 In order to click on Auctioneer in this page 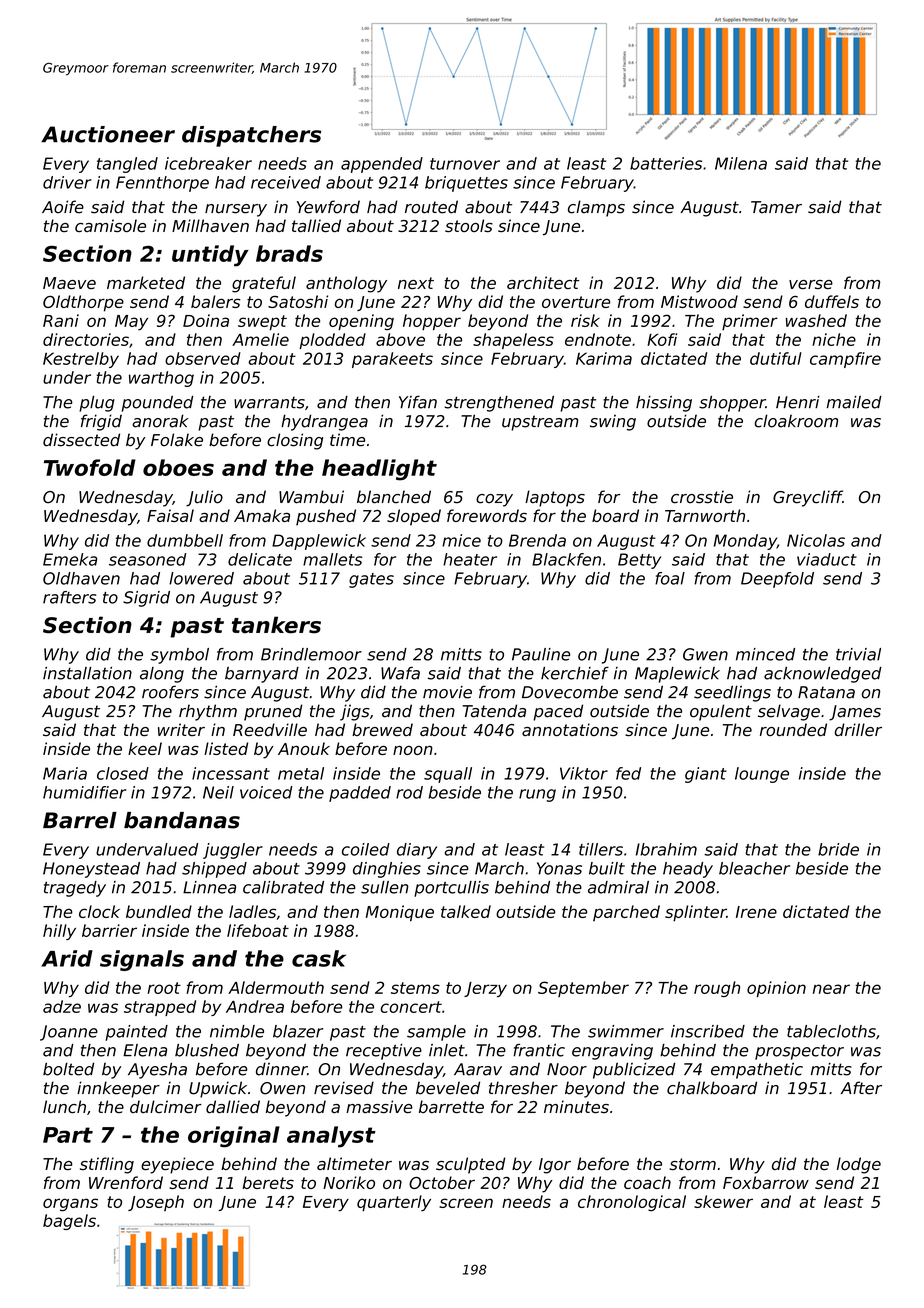, I will do `click(108, 134)`.
